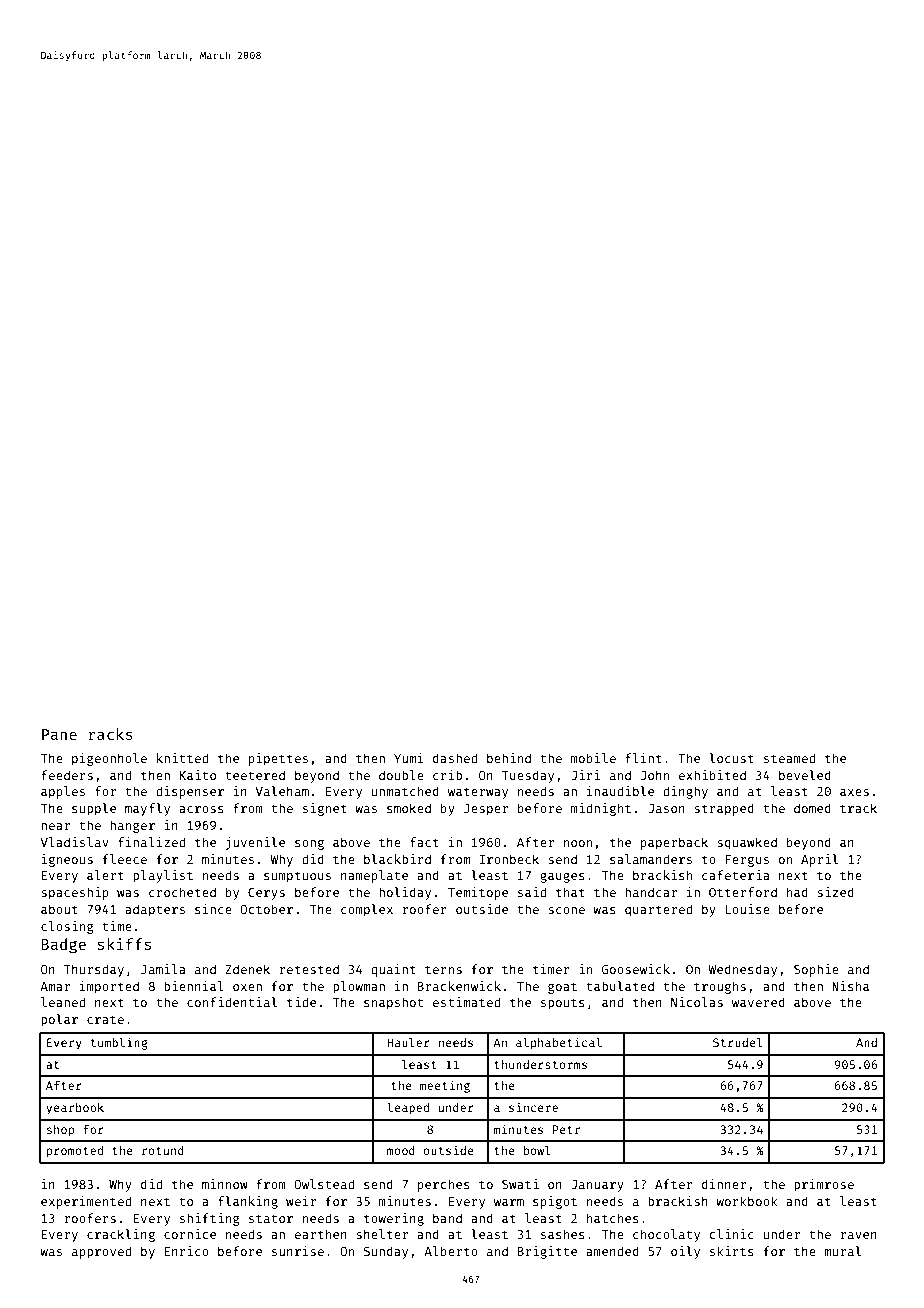 The width and height of the document is (924, 1308). I want to click on April, so click(819, 860).
